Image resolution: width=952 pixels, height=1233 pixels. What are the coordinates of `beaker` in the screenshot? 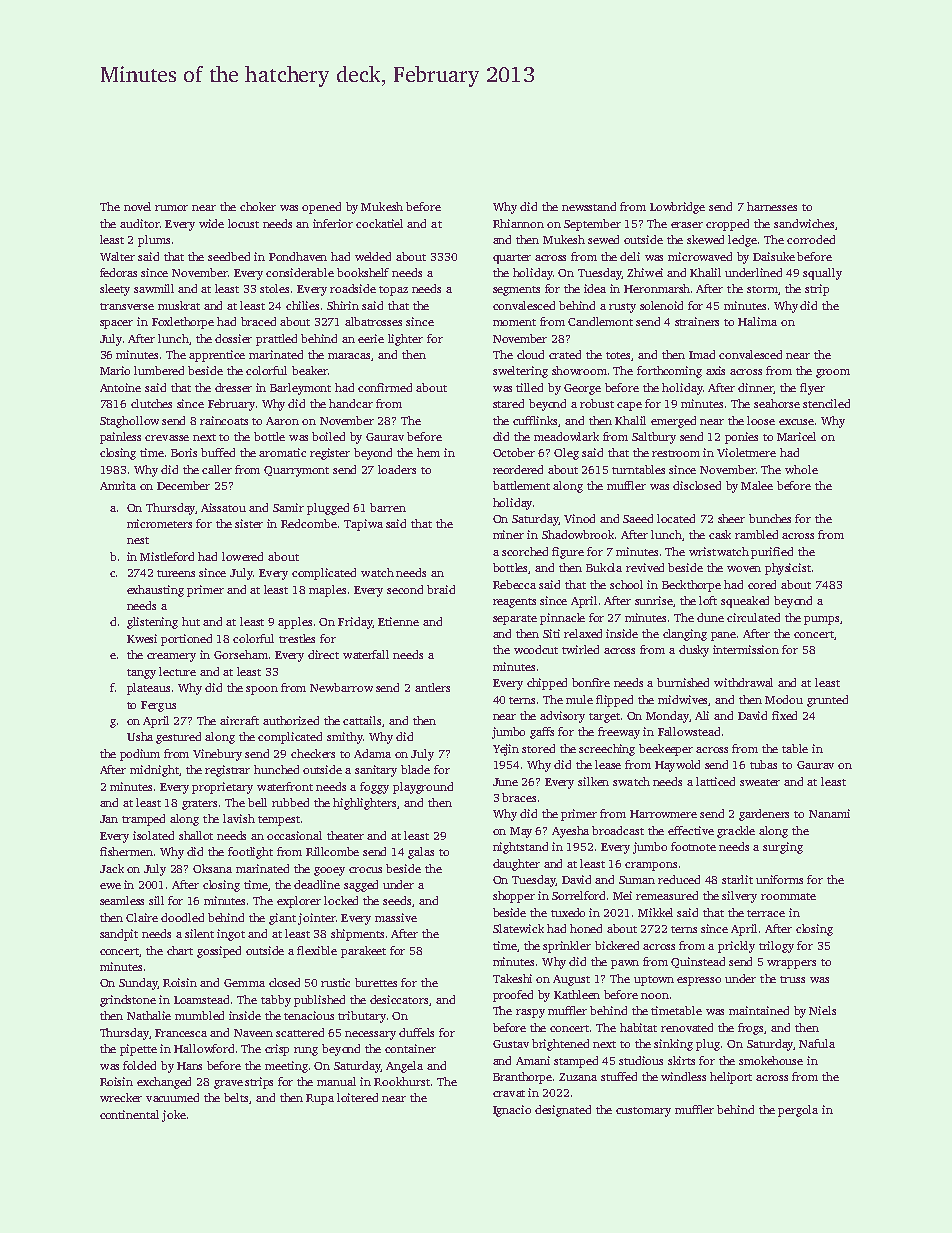 It's located at (310, 370).
